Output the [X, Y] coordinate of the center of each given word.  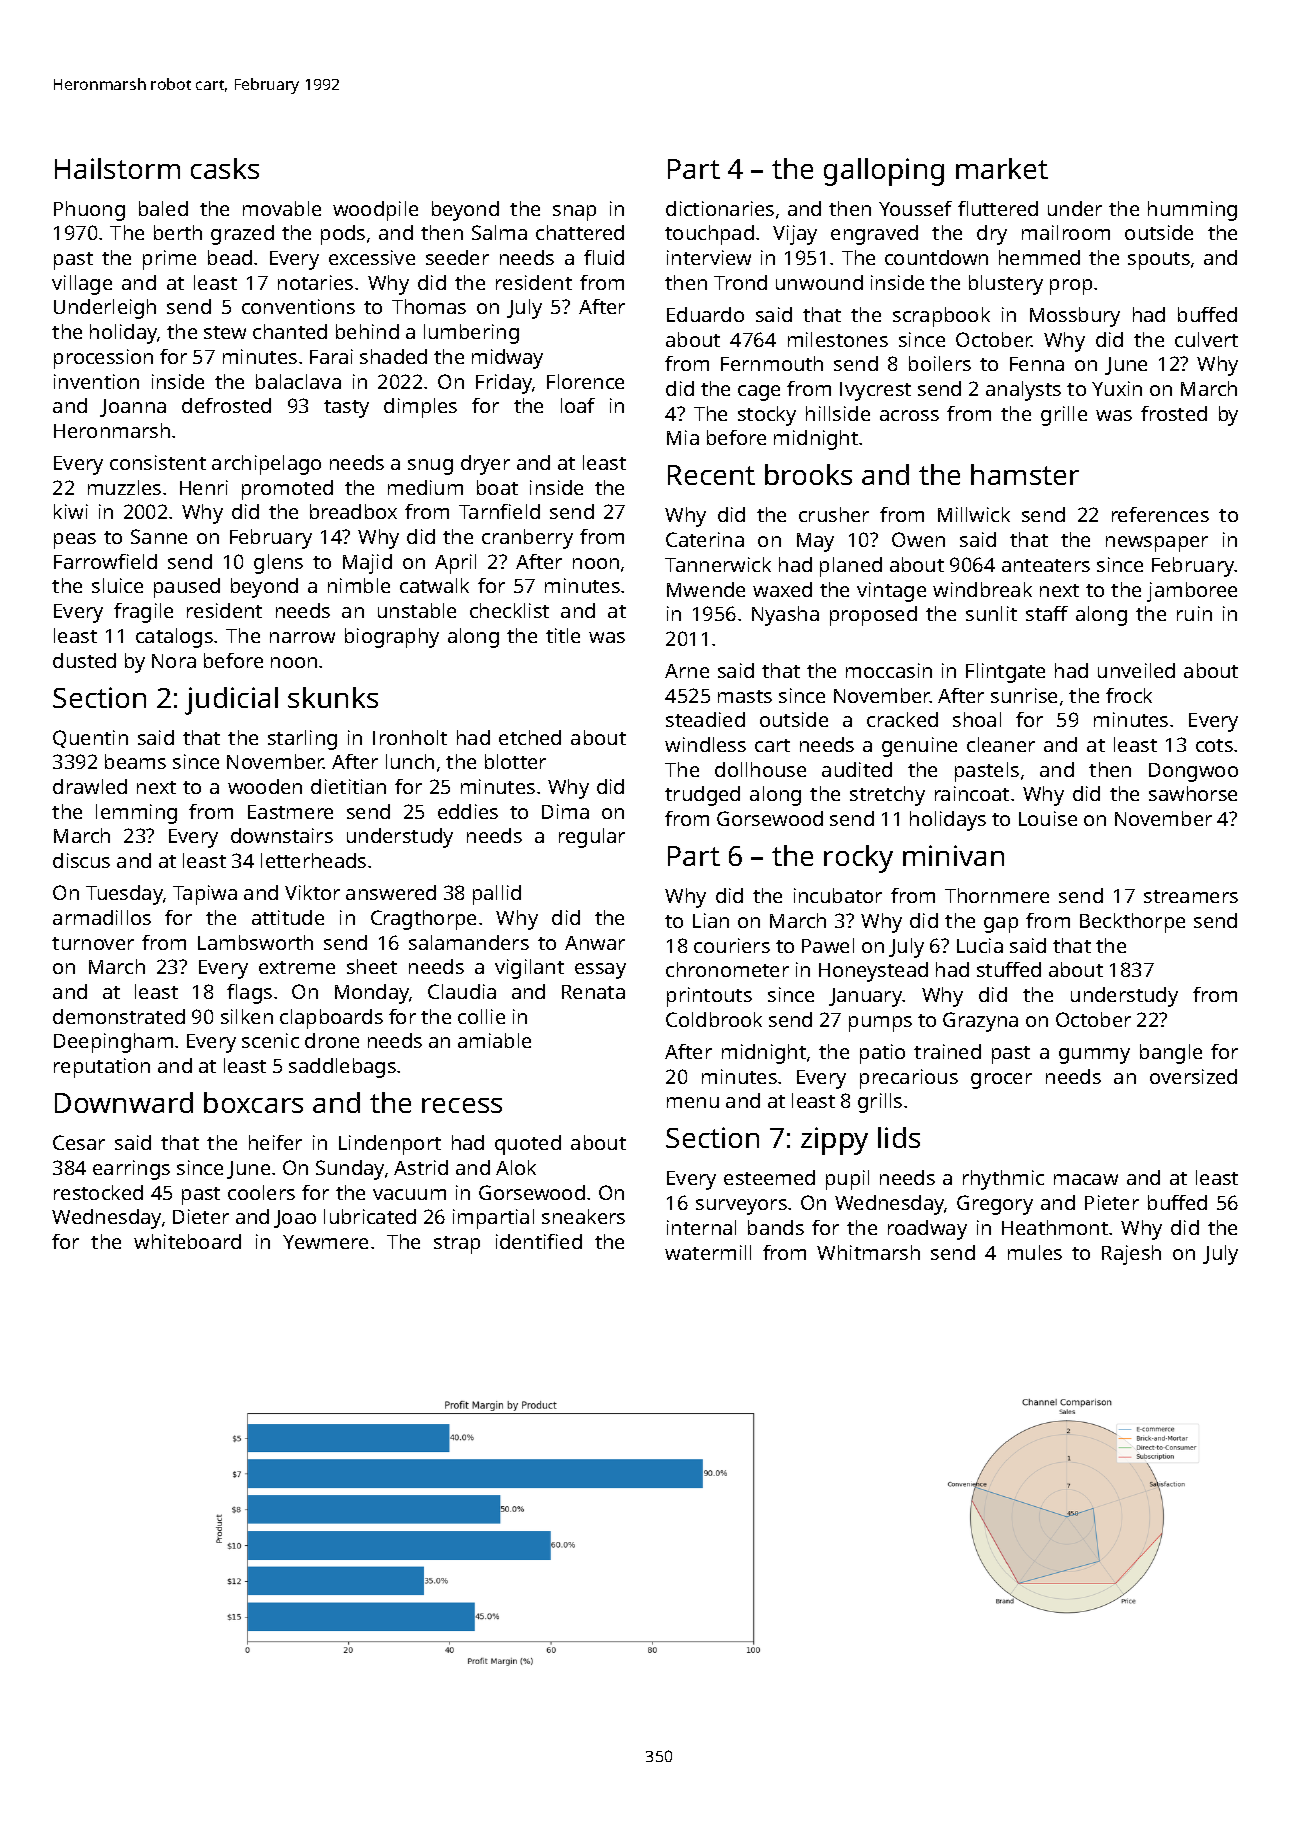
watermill [708, 1252]
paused [187, 588]
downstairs [282, 835]
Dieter [201, 1216]
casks [225, 168]
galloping [884, 172]
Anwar [595, 943]
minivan [953, 855]
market [1002, 168]
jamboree [1192, 592]
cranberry [527, 539]
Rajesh [1131, 1255]
